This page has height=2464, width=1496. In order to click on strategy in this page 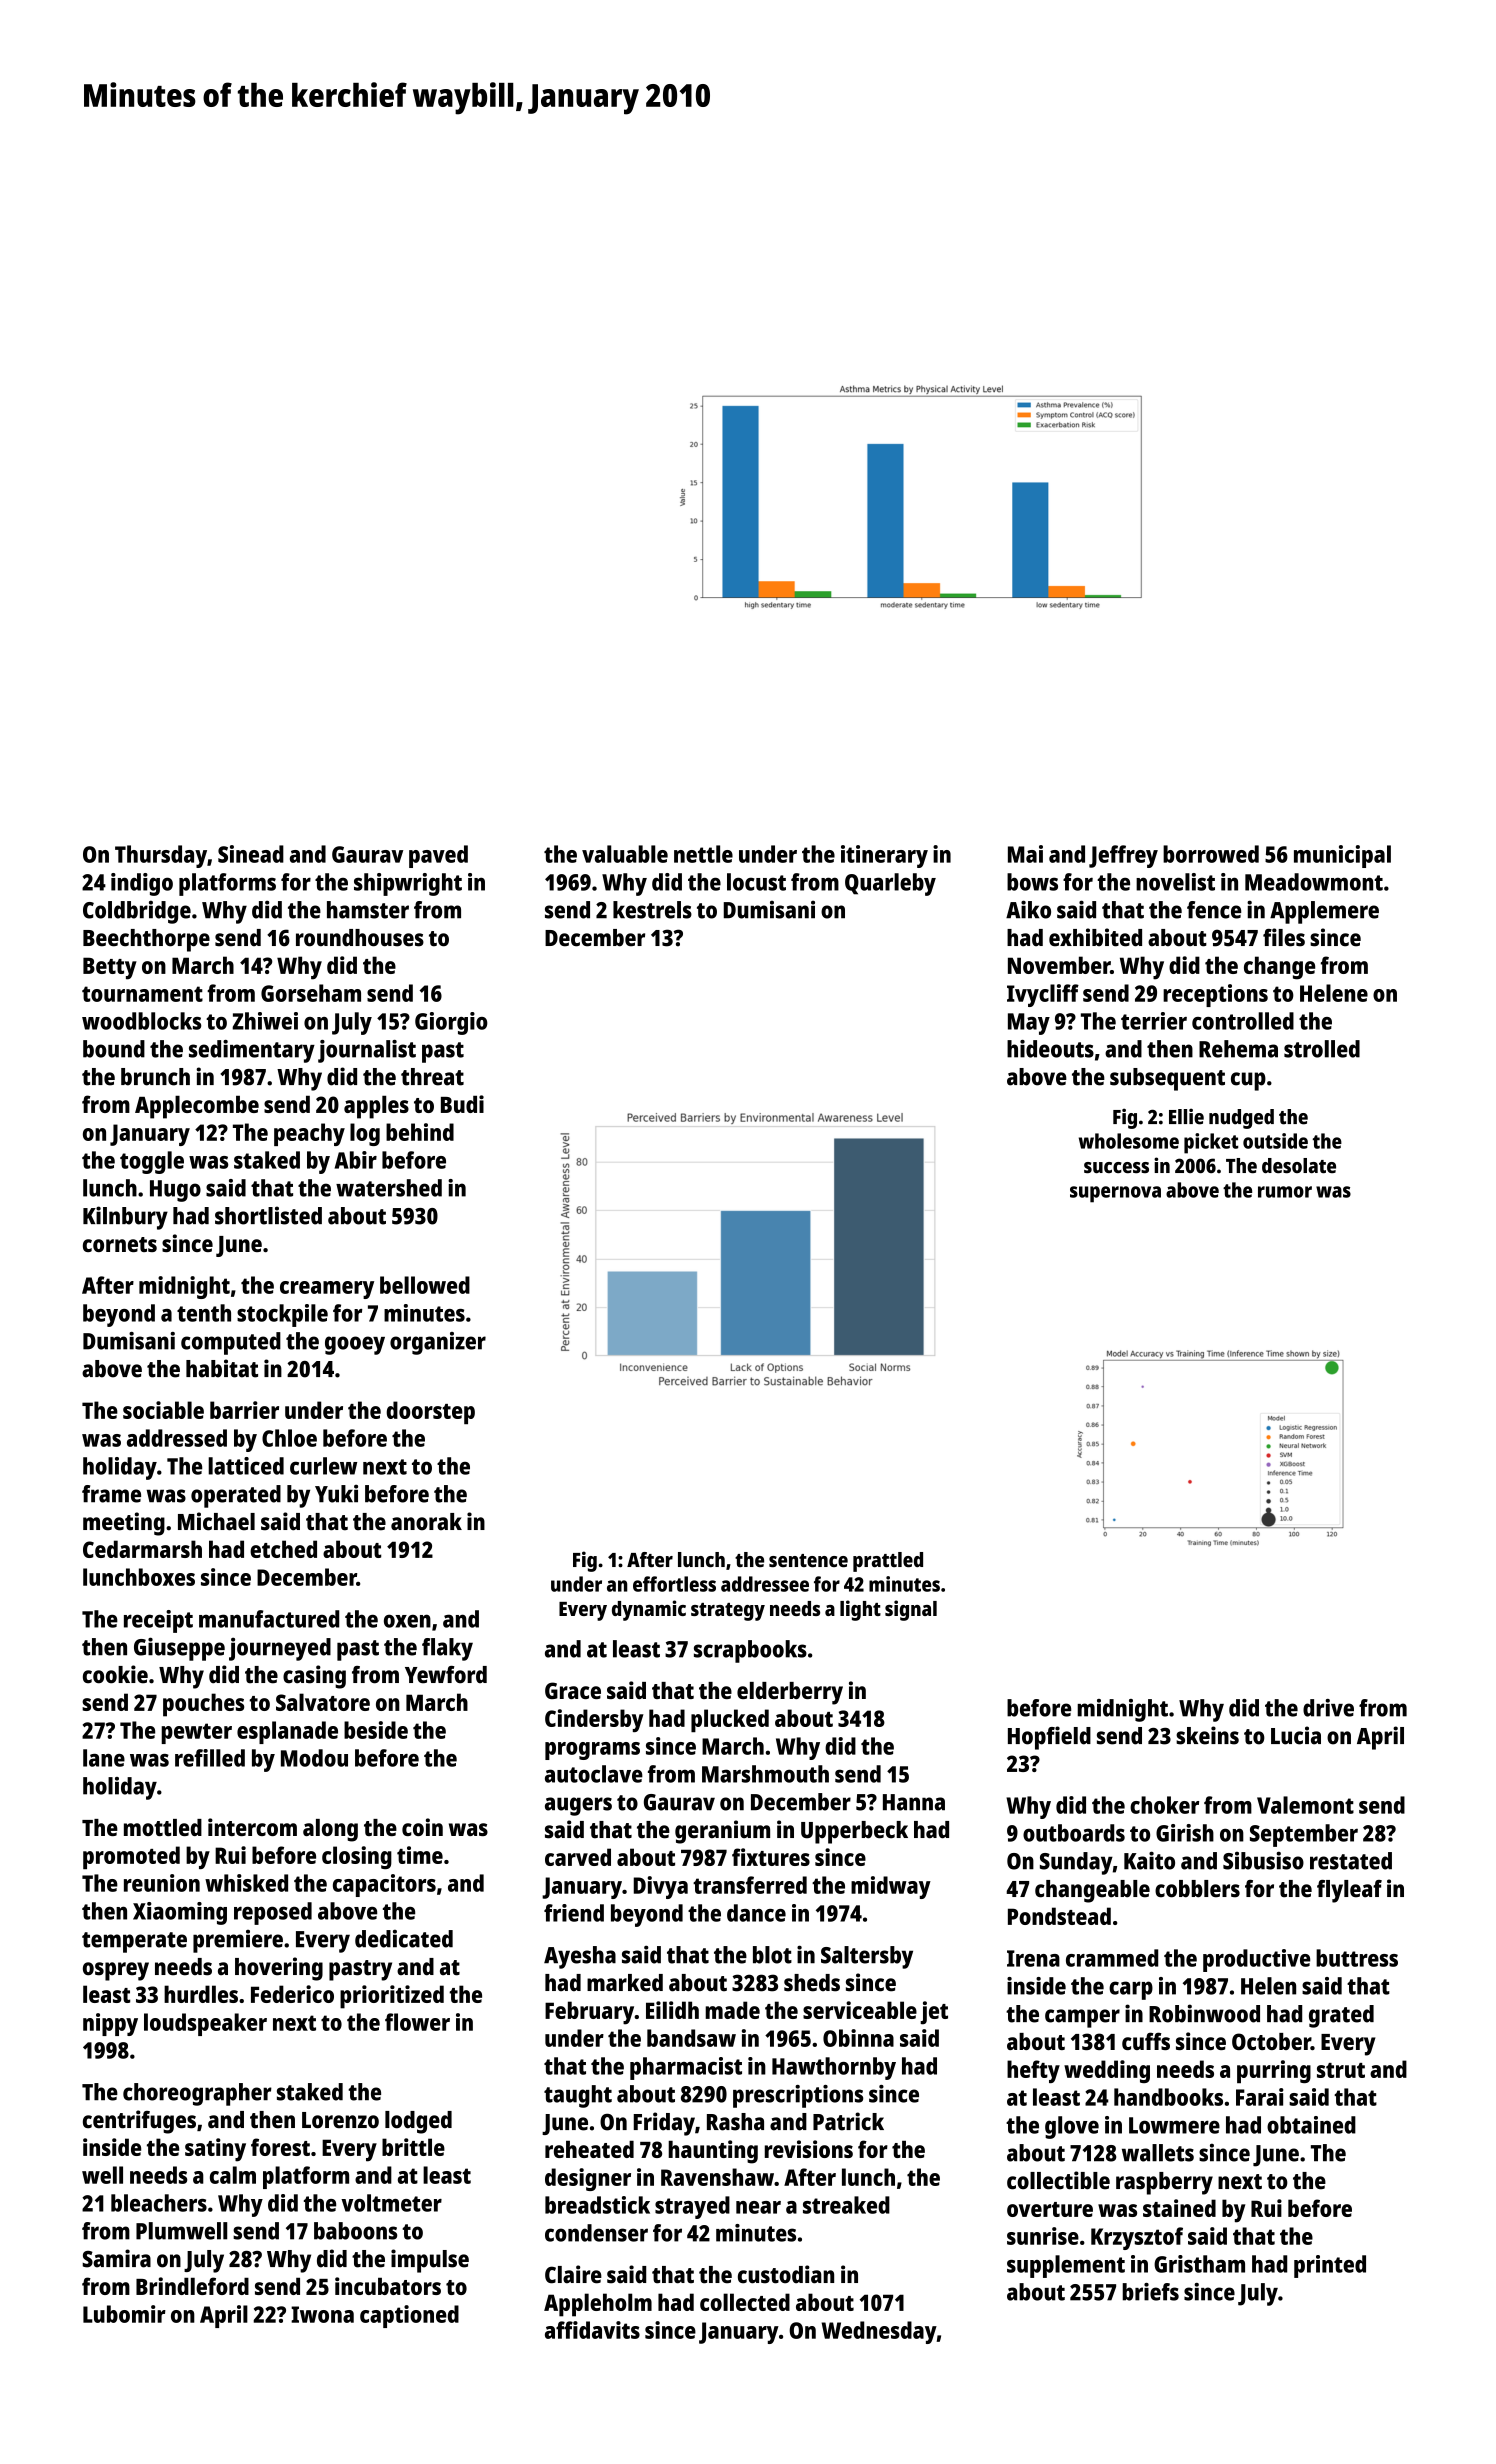, I will do `click(728, 1612)`.
